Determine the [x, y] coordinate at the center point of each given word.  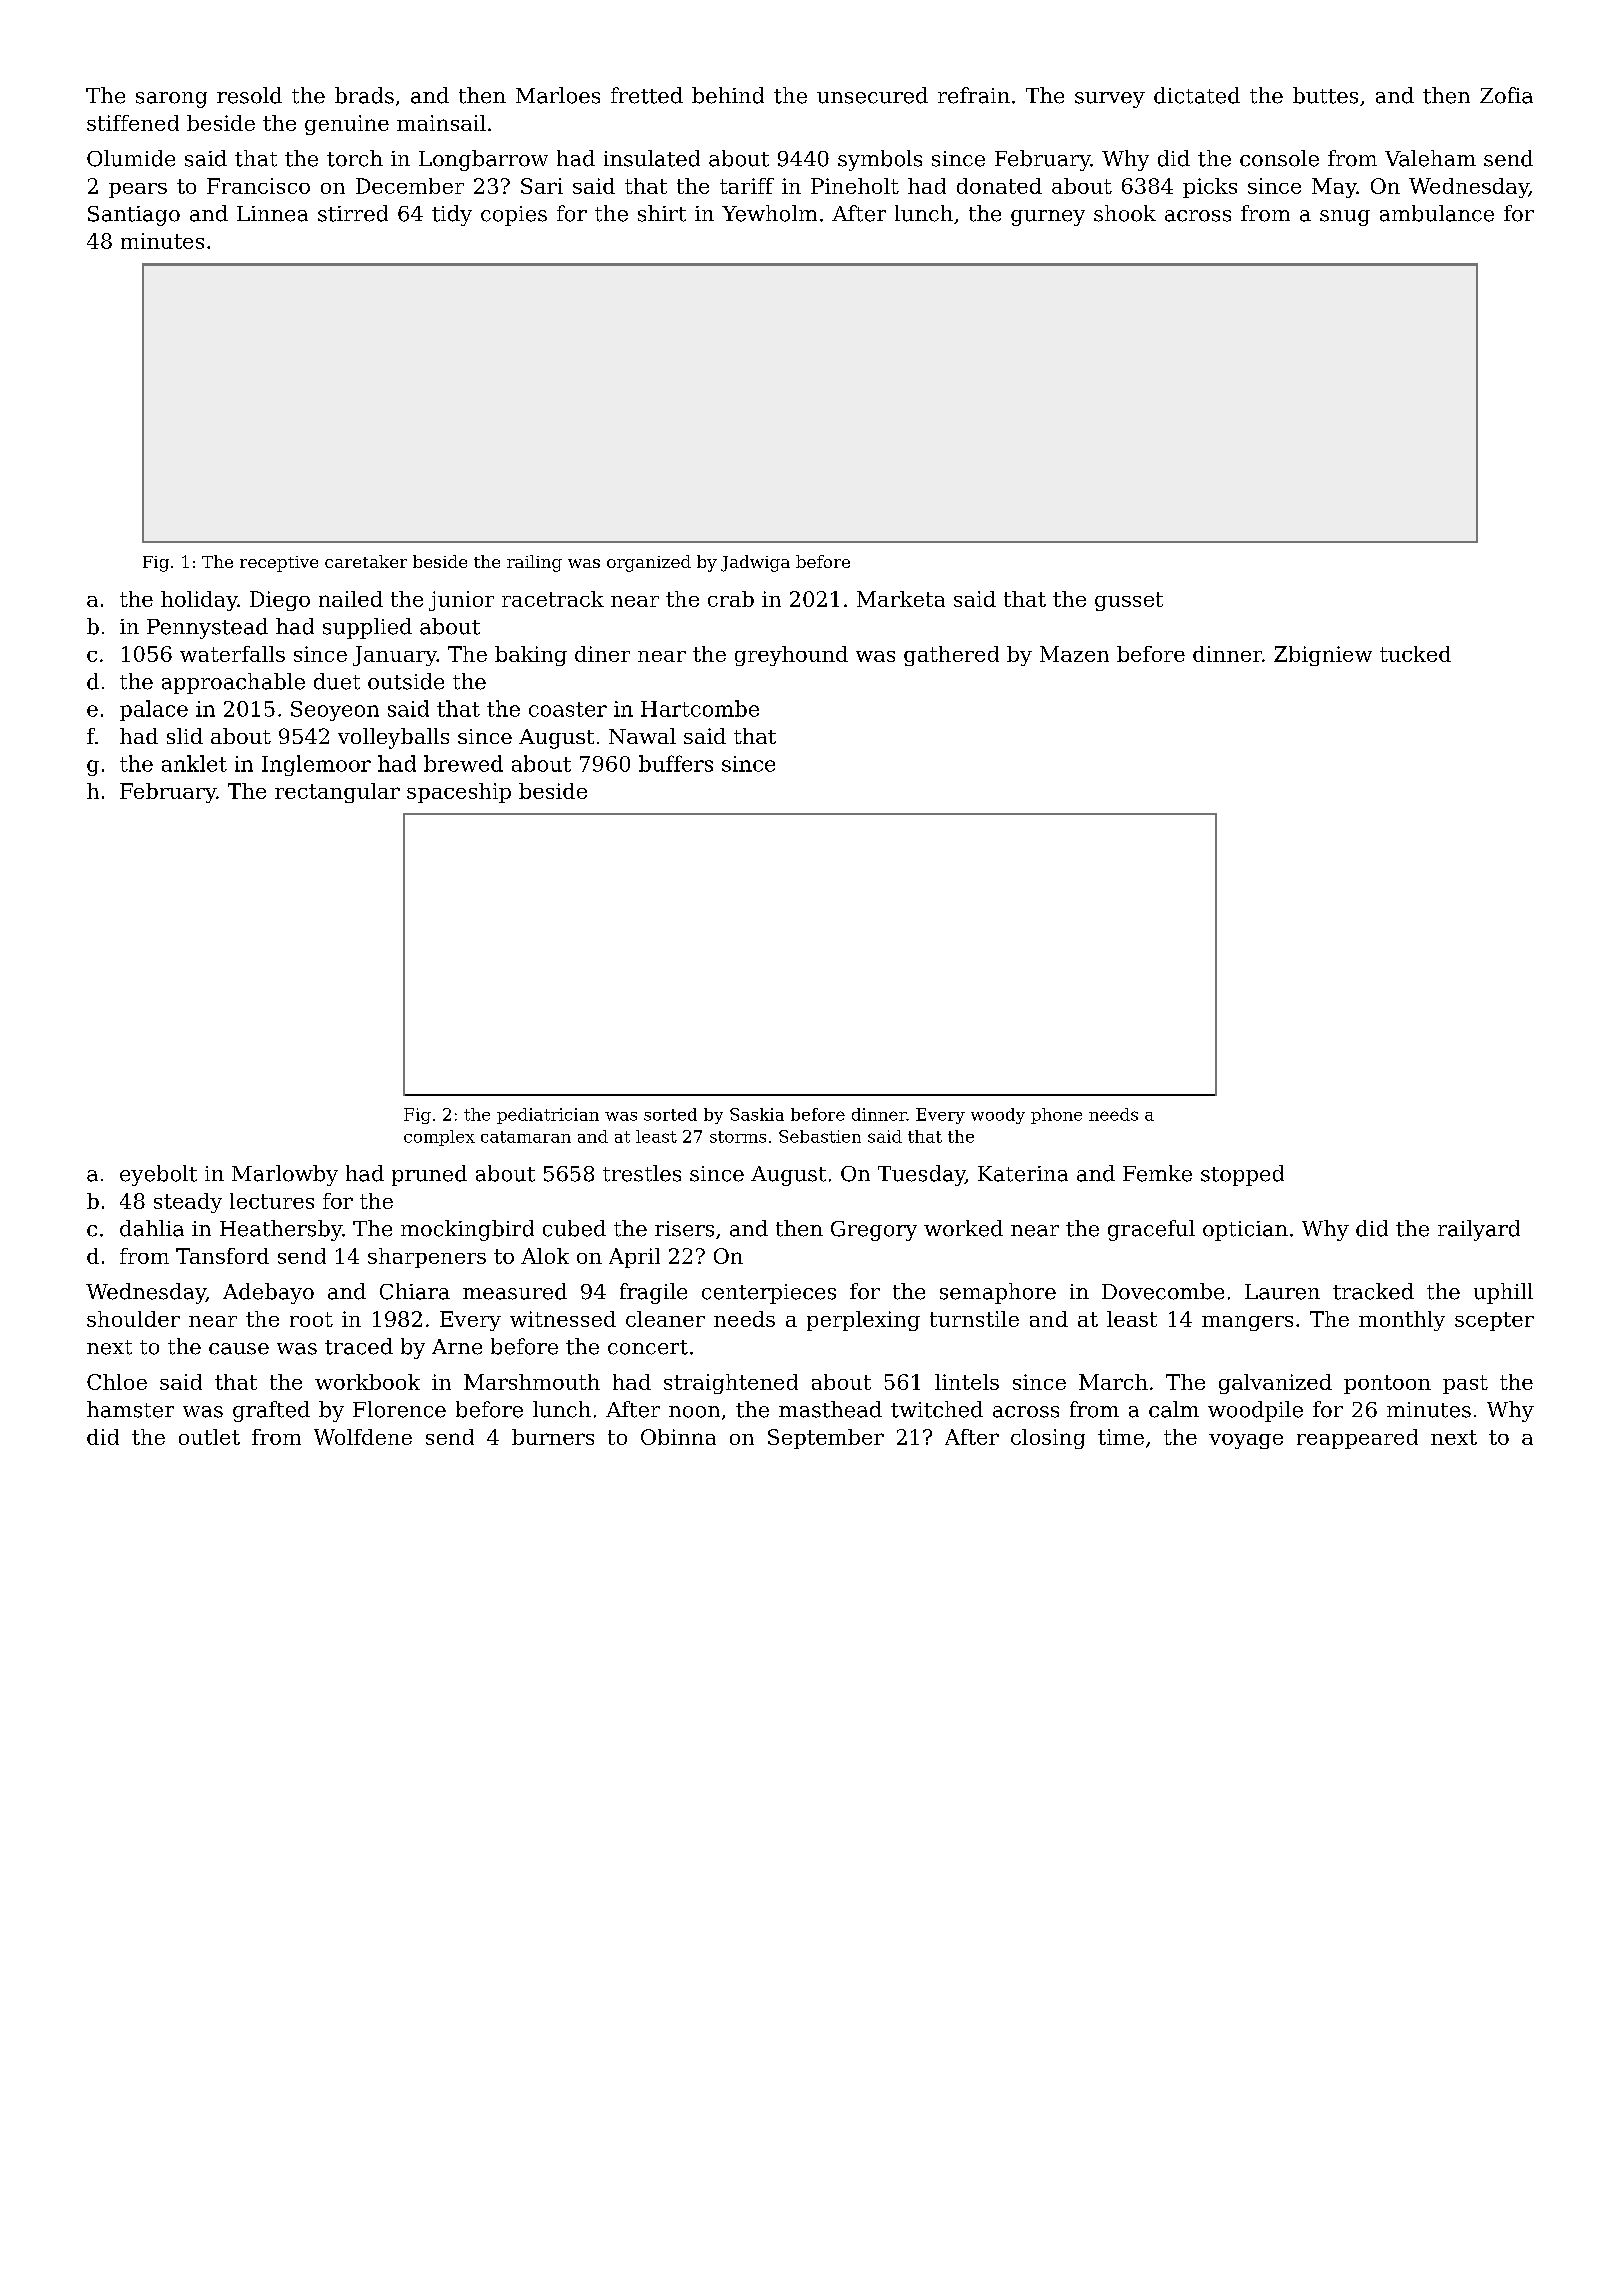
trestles [642, 1173]
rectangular [337, 793]
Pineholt [855, 186]
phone [1056, 1116]
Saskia [757, 1114]
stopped [1242, 1175]
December [410, 186]
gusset [1129, 601]
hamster [130, 1409]
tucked [1415, 654]
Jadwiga [755, 563]
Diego [280, 601]
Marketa [901, 599]
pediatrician [548, 1116]
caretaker [366, 561]
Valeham [1430, 158]
